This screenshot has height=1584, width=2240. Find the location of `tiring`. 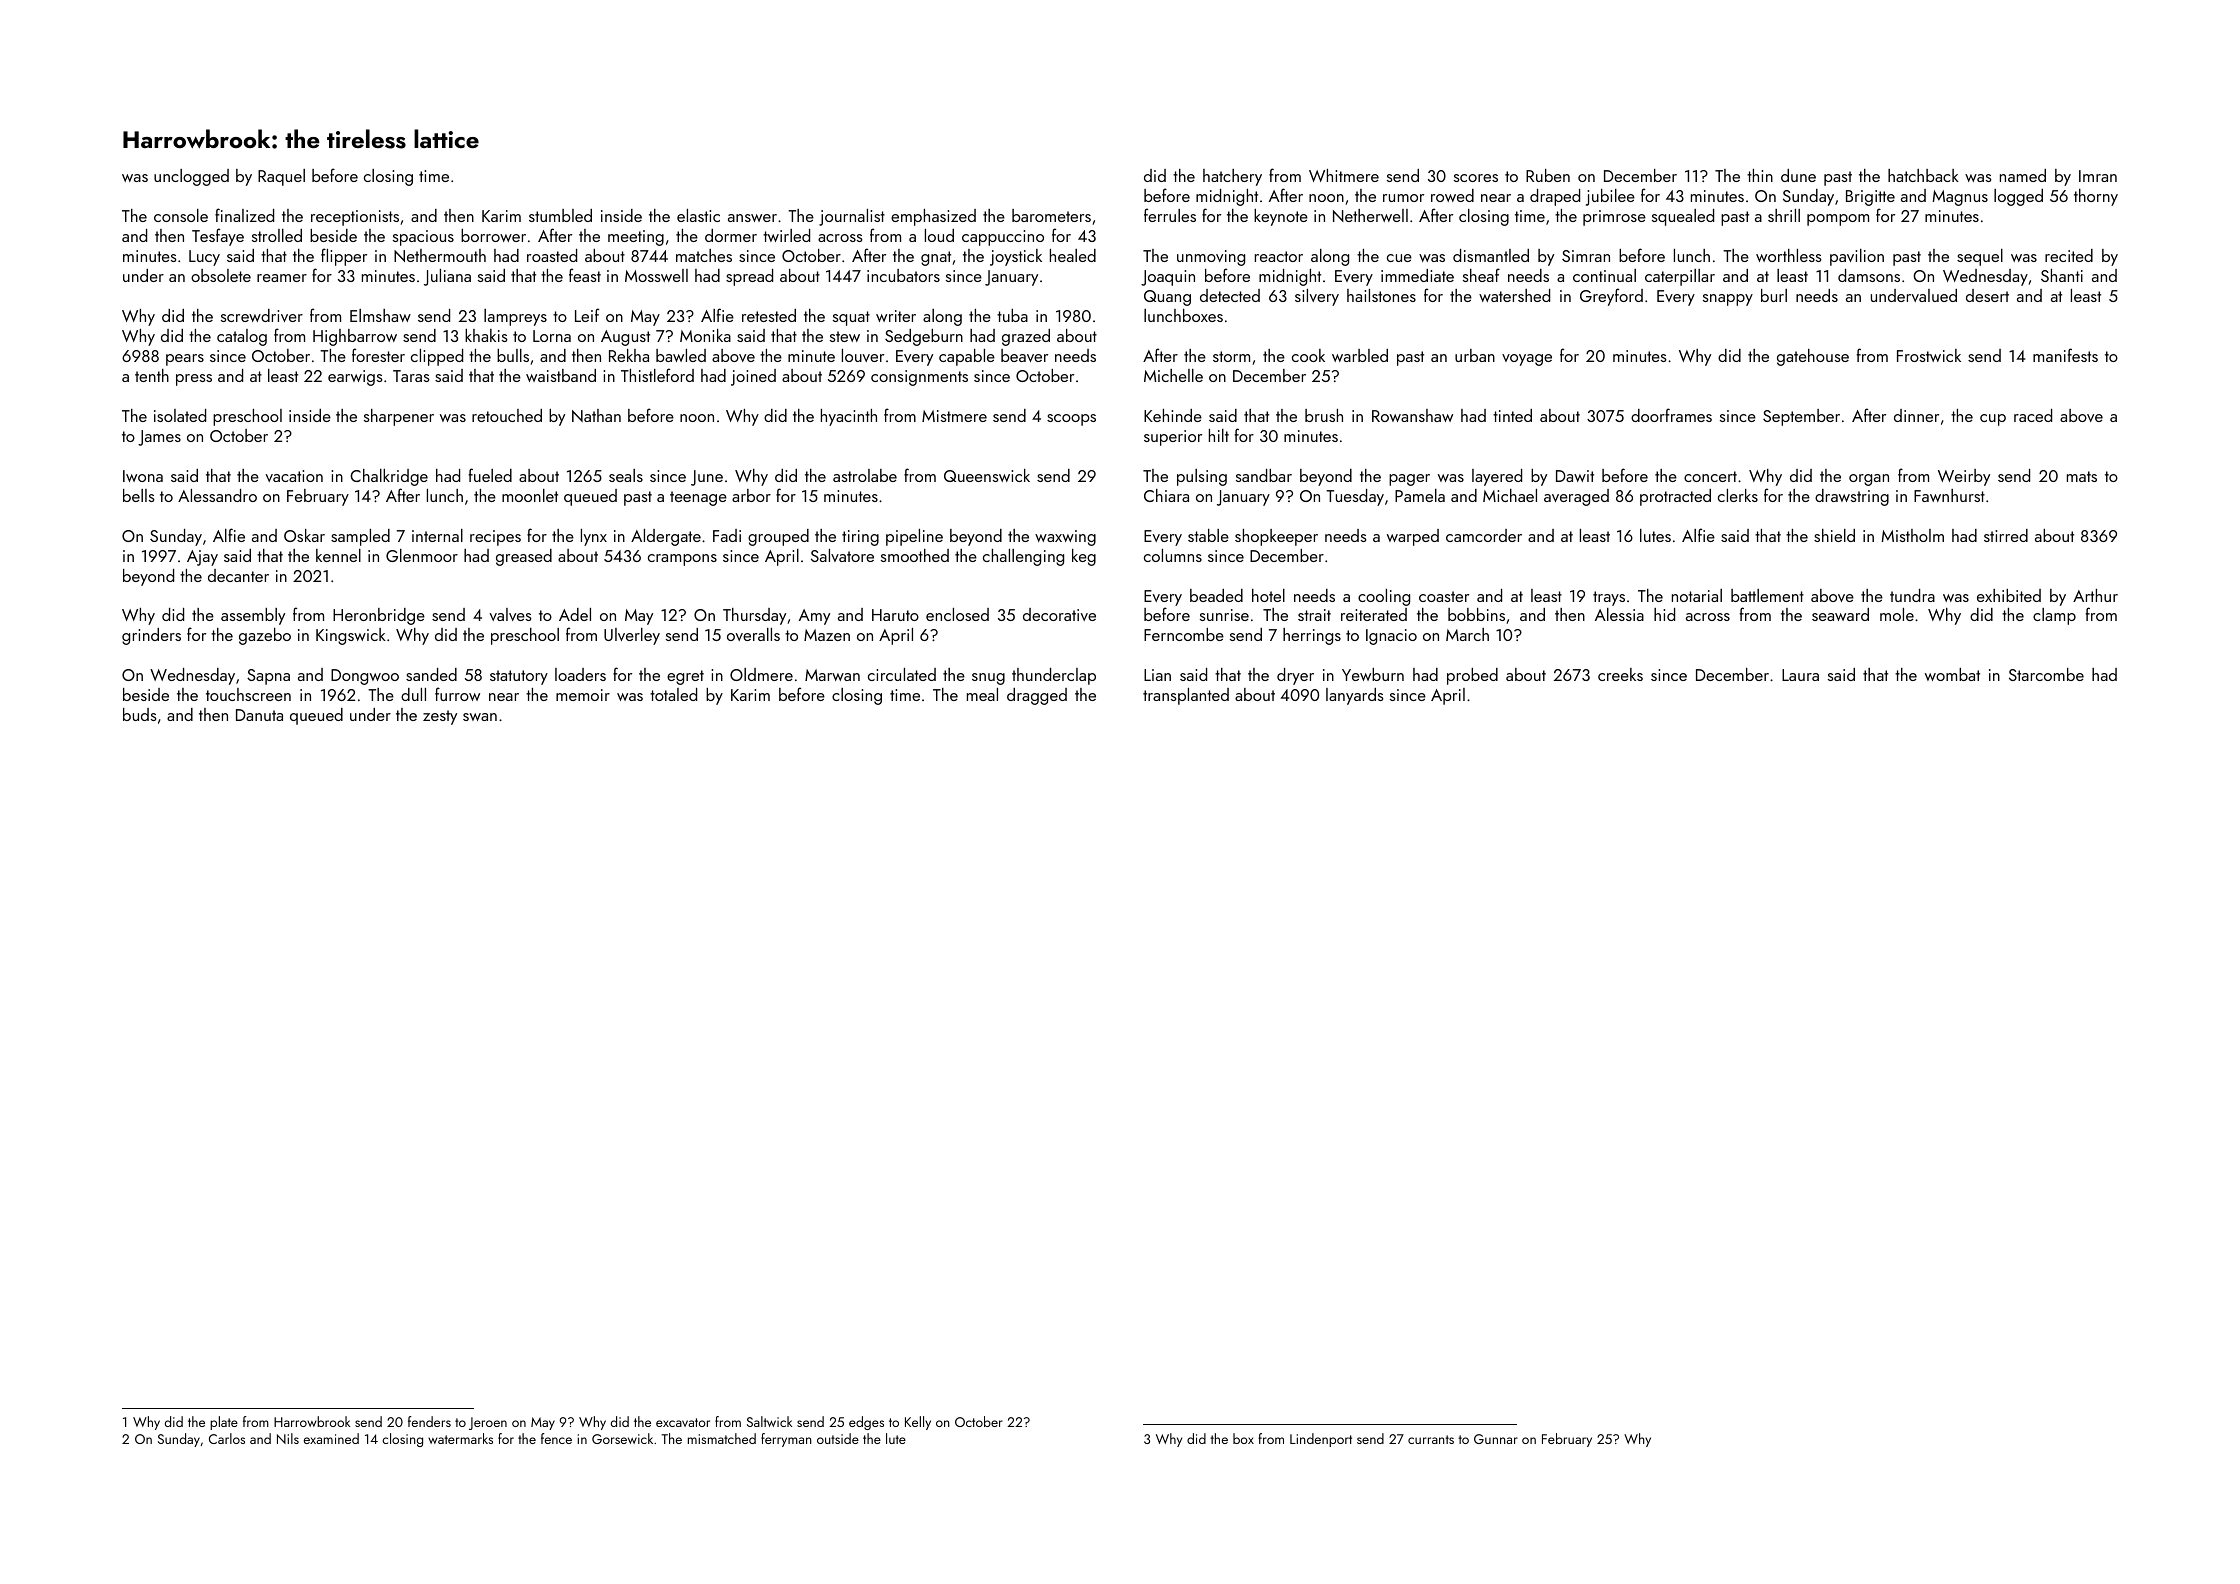

tiring is located at coordinates (860, 538).
